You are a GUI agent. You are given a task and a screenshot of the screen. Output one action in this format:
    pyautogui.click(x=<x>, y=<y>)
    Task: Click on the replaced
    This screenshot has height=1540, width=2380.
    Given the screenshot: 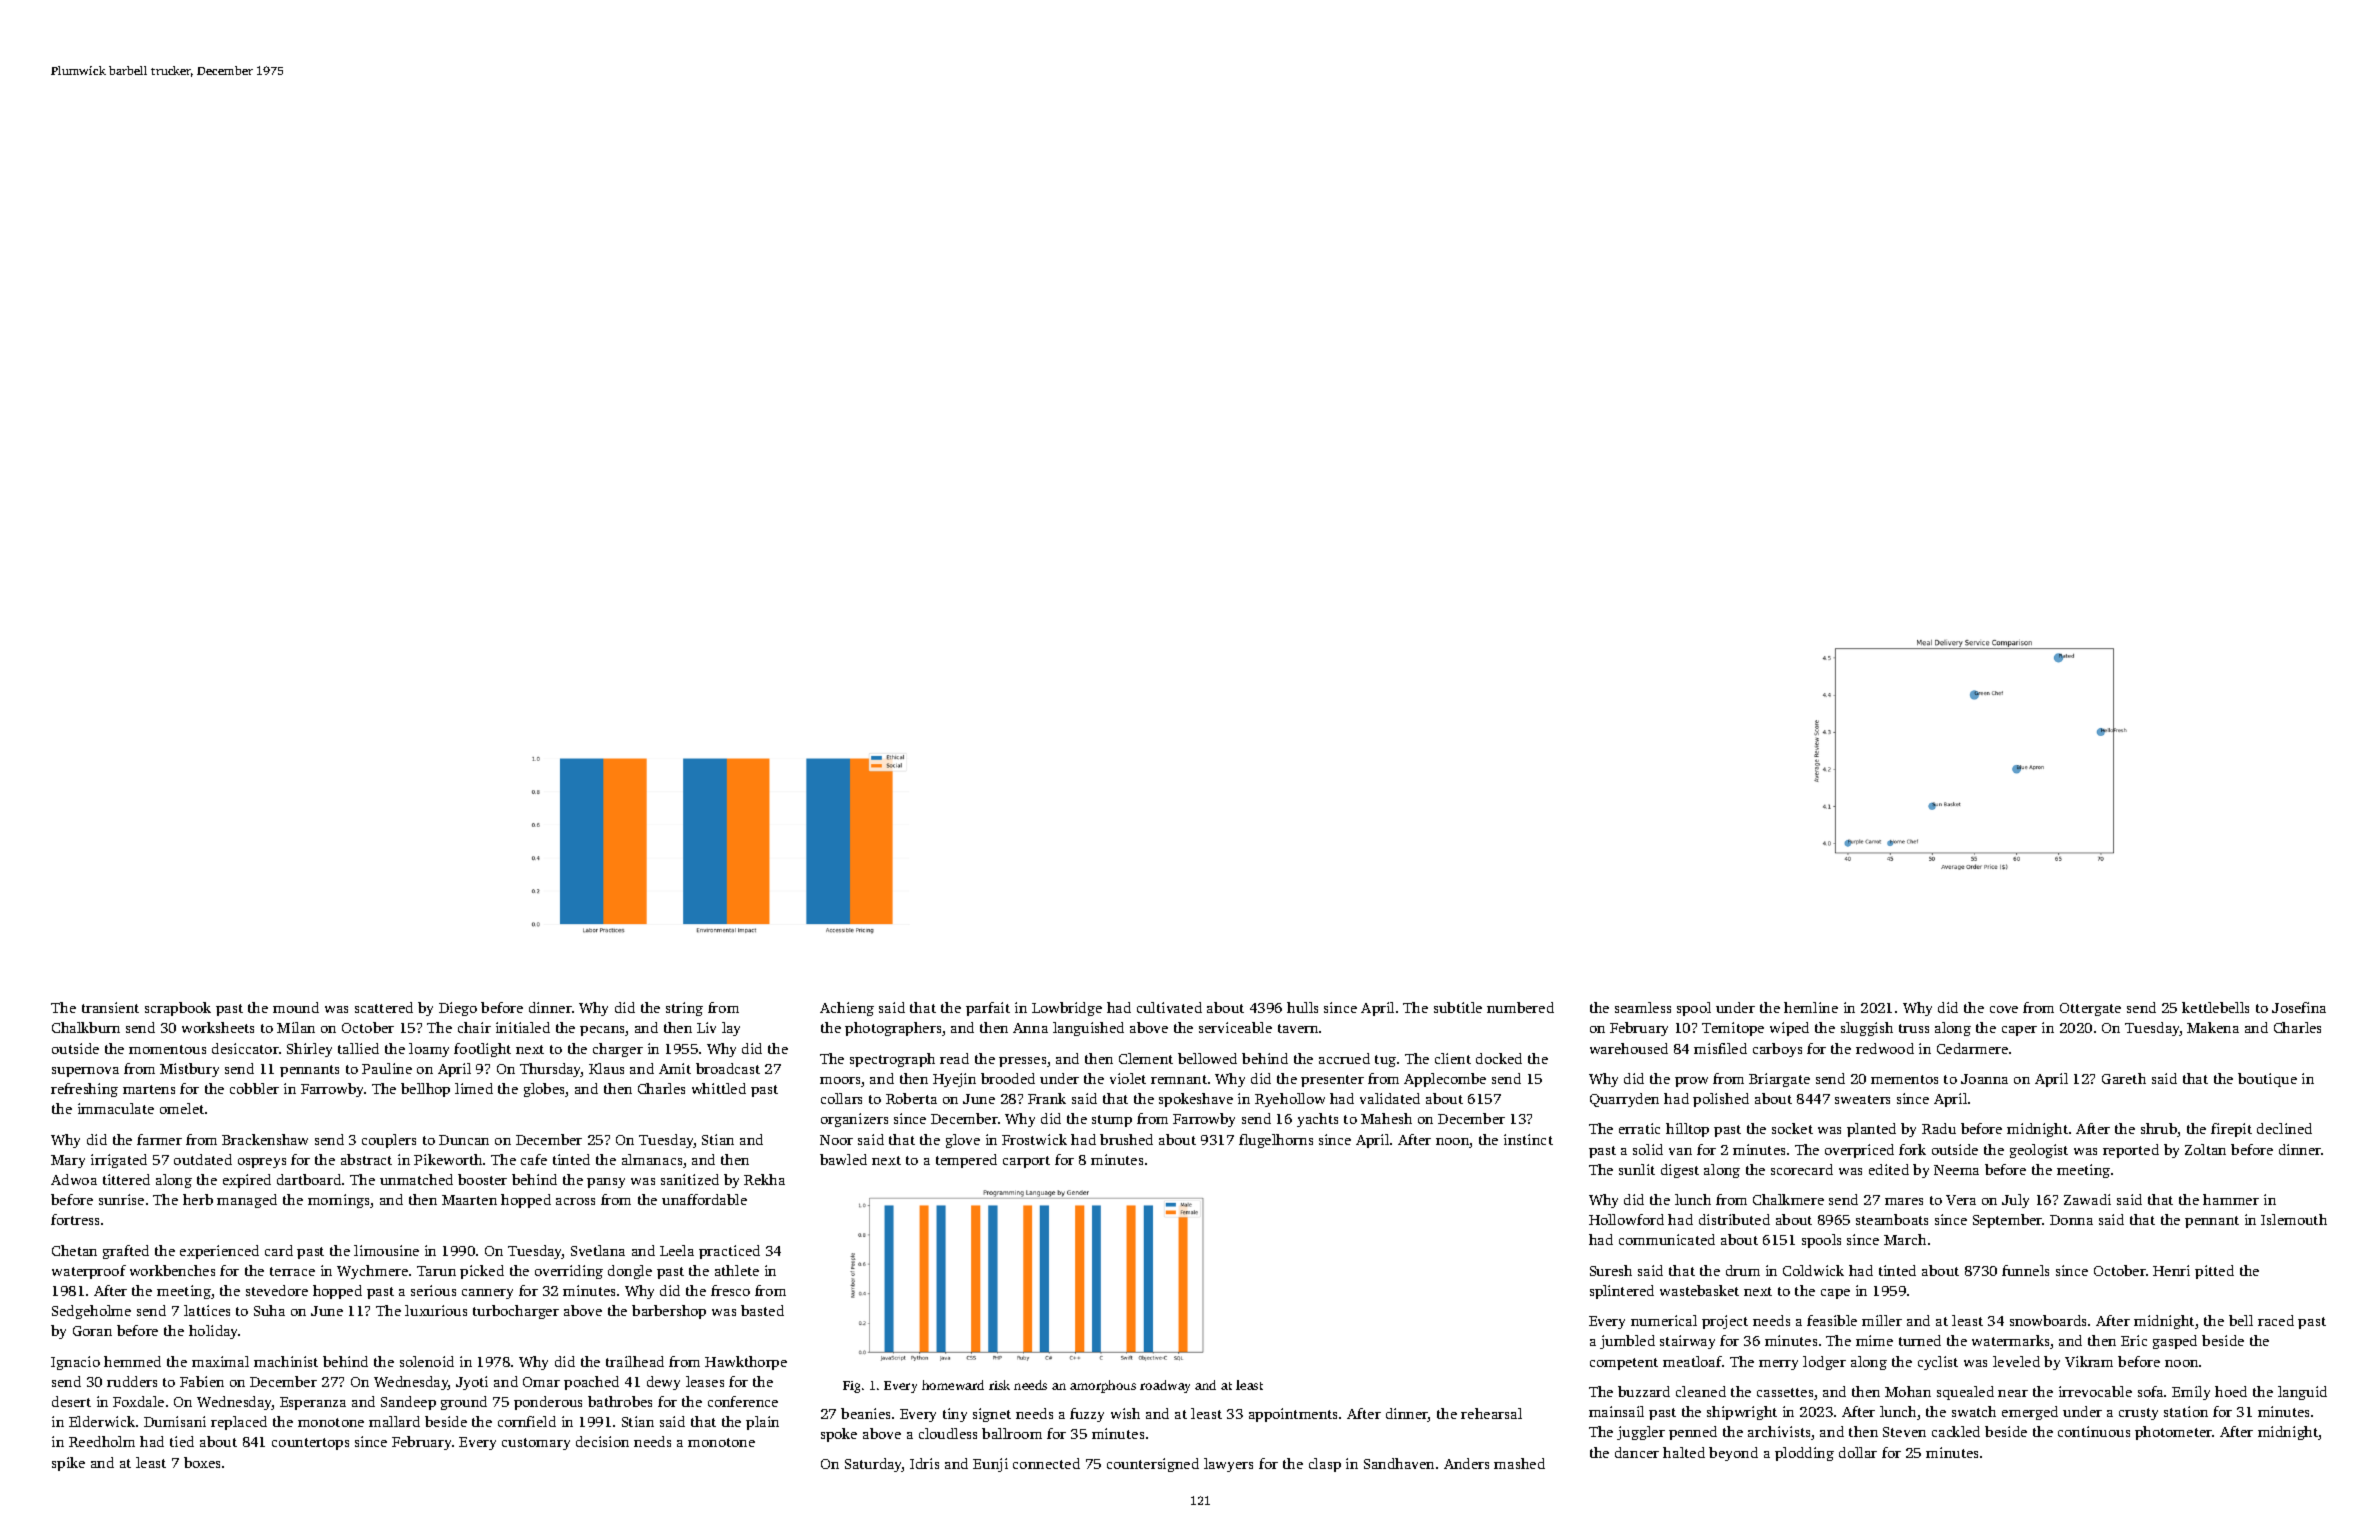 What is the action you would take?
    pyautogui.click(x=239, y=1423)
